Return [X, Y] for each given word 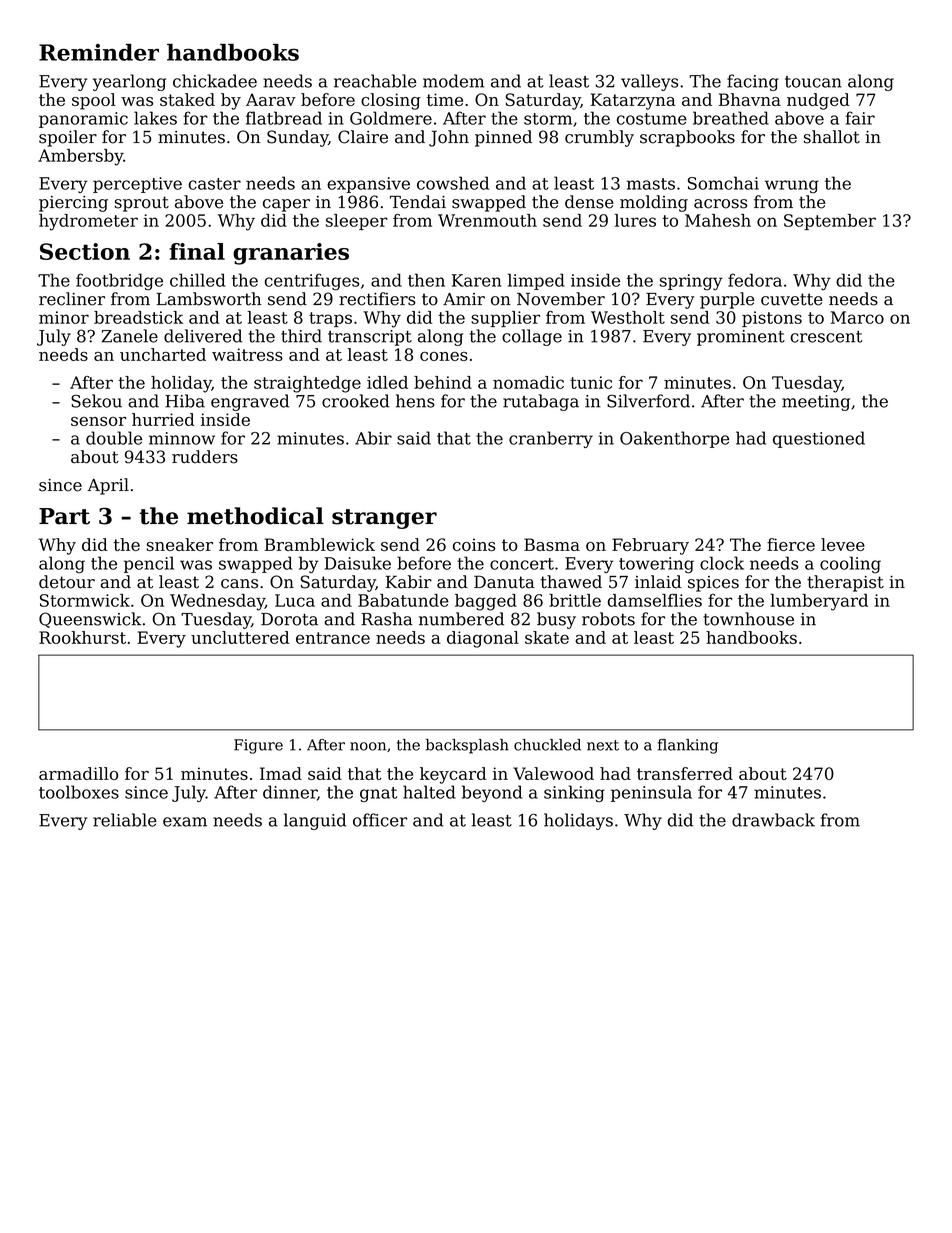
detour [67, 582]
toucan [813, 82]
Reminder [99, 52]
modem [453, 81]
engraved [250, 402]
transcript [370, 338]
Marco [857, 317]
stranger [384, 519]
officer [380, 820]
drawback [773, 820]
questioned [819, 439]
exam [185, 822]
